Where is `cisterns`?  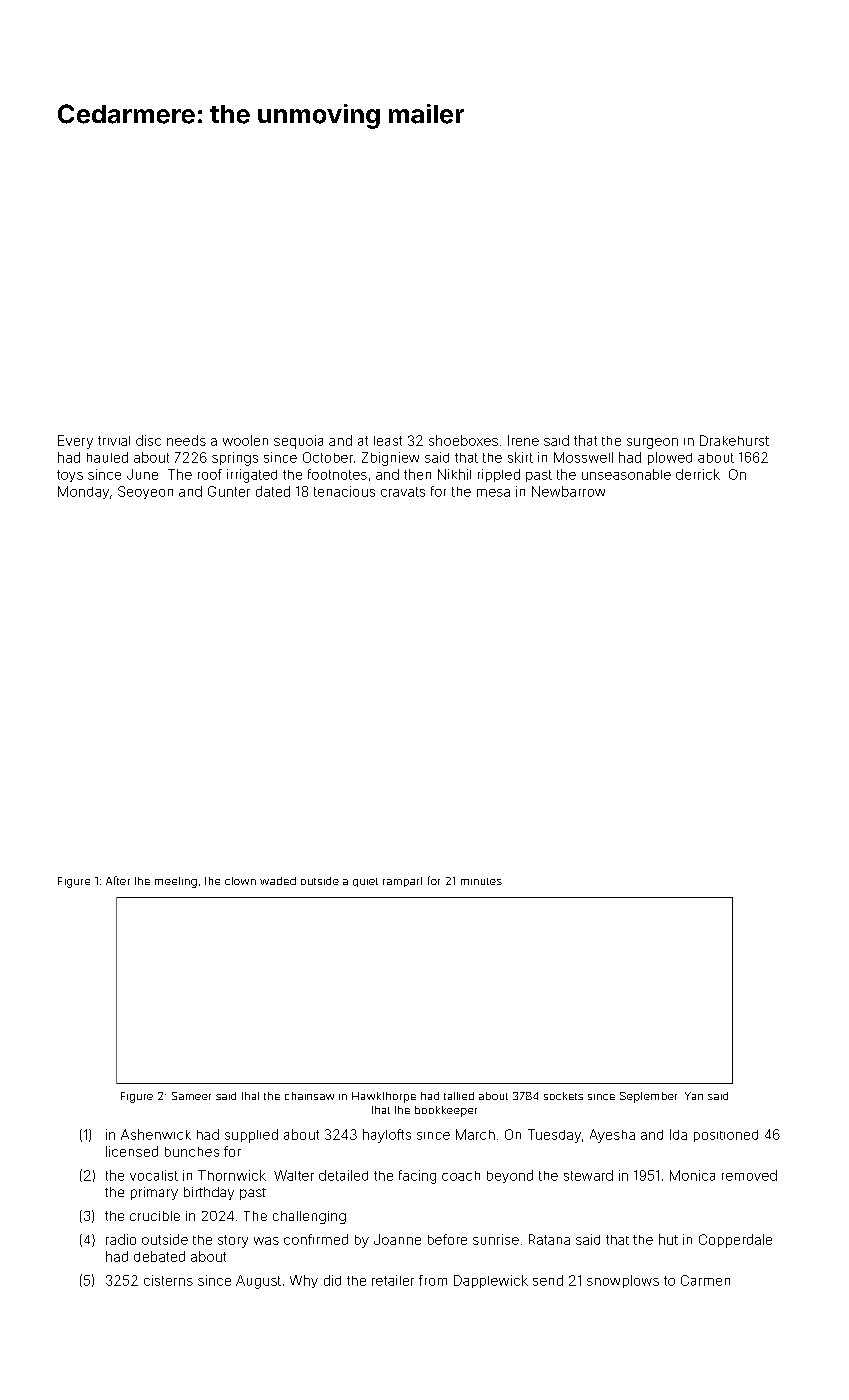
cisterns is located at coordinates (168, 1280).
